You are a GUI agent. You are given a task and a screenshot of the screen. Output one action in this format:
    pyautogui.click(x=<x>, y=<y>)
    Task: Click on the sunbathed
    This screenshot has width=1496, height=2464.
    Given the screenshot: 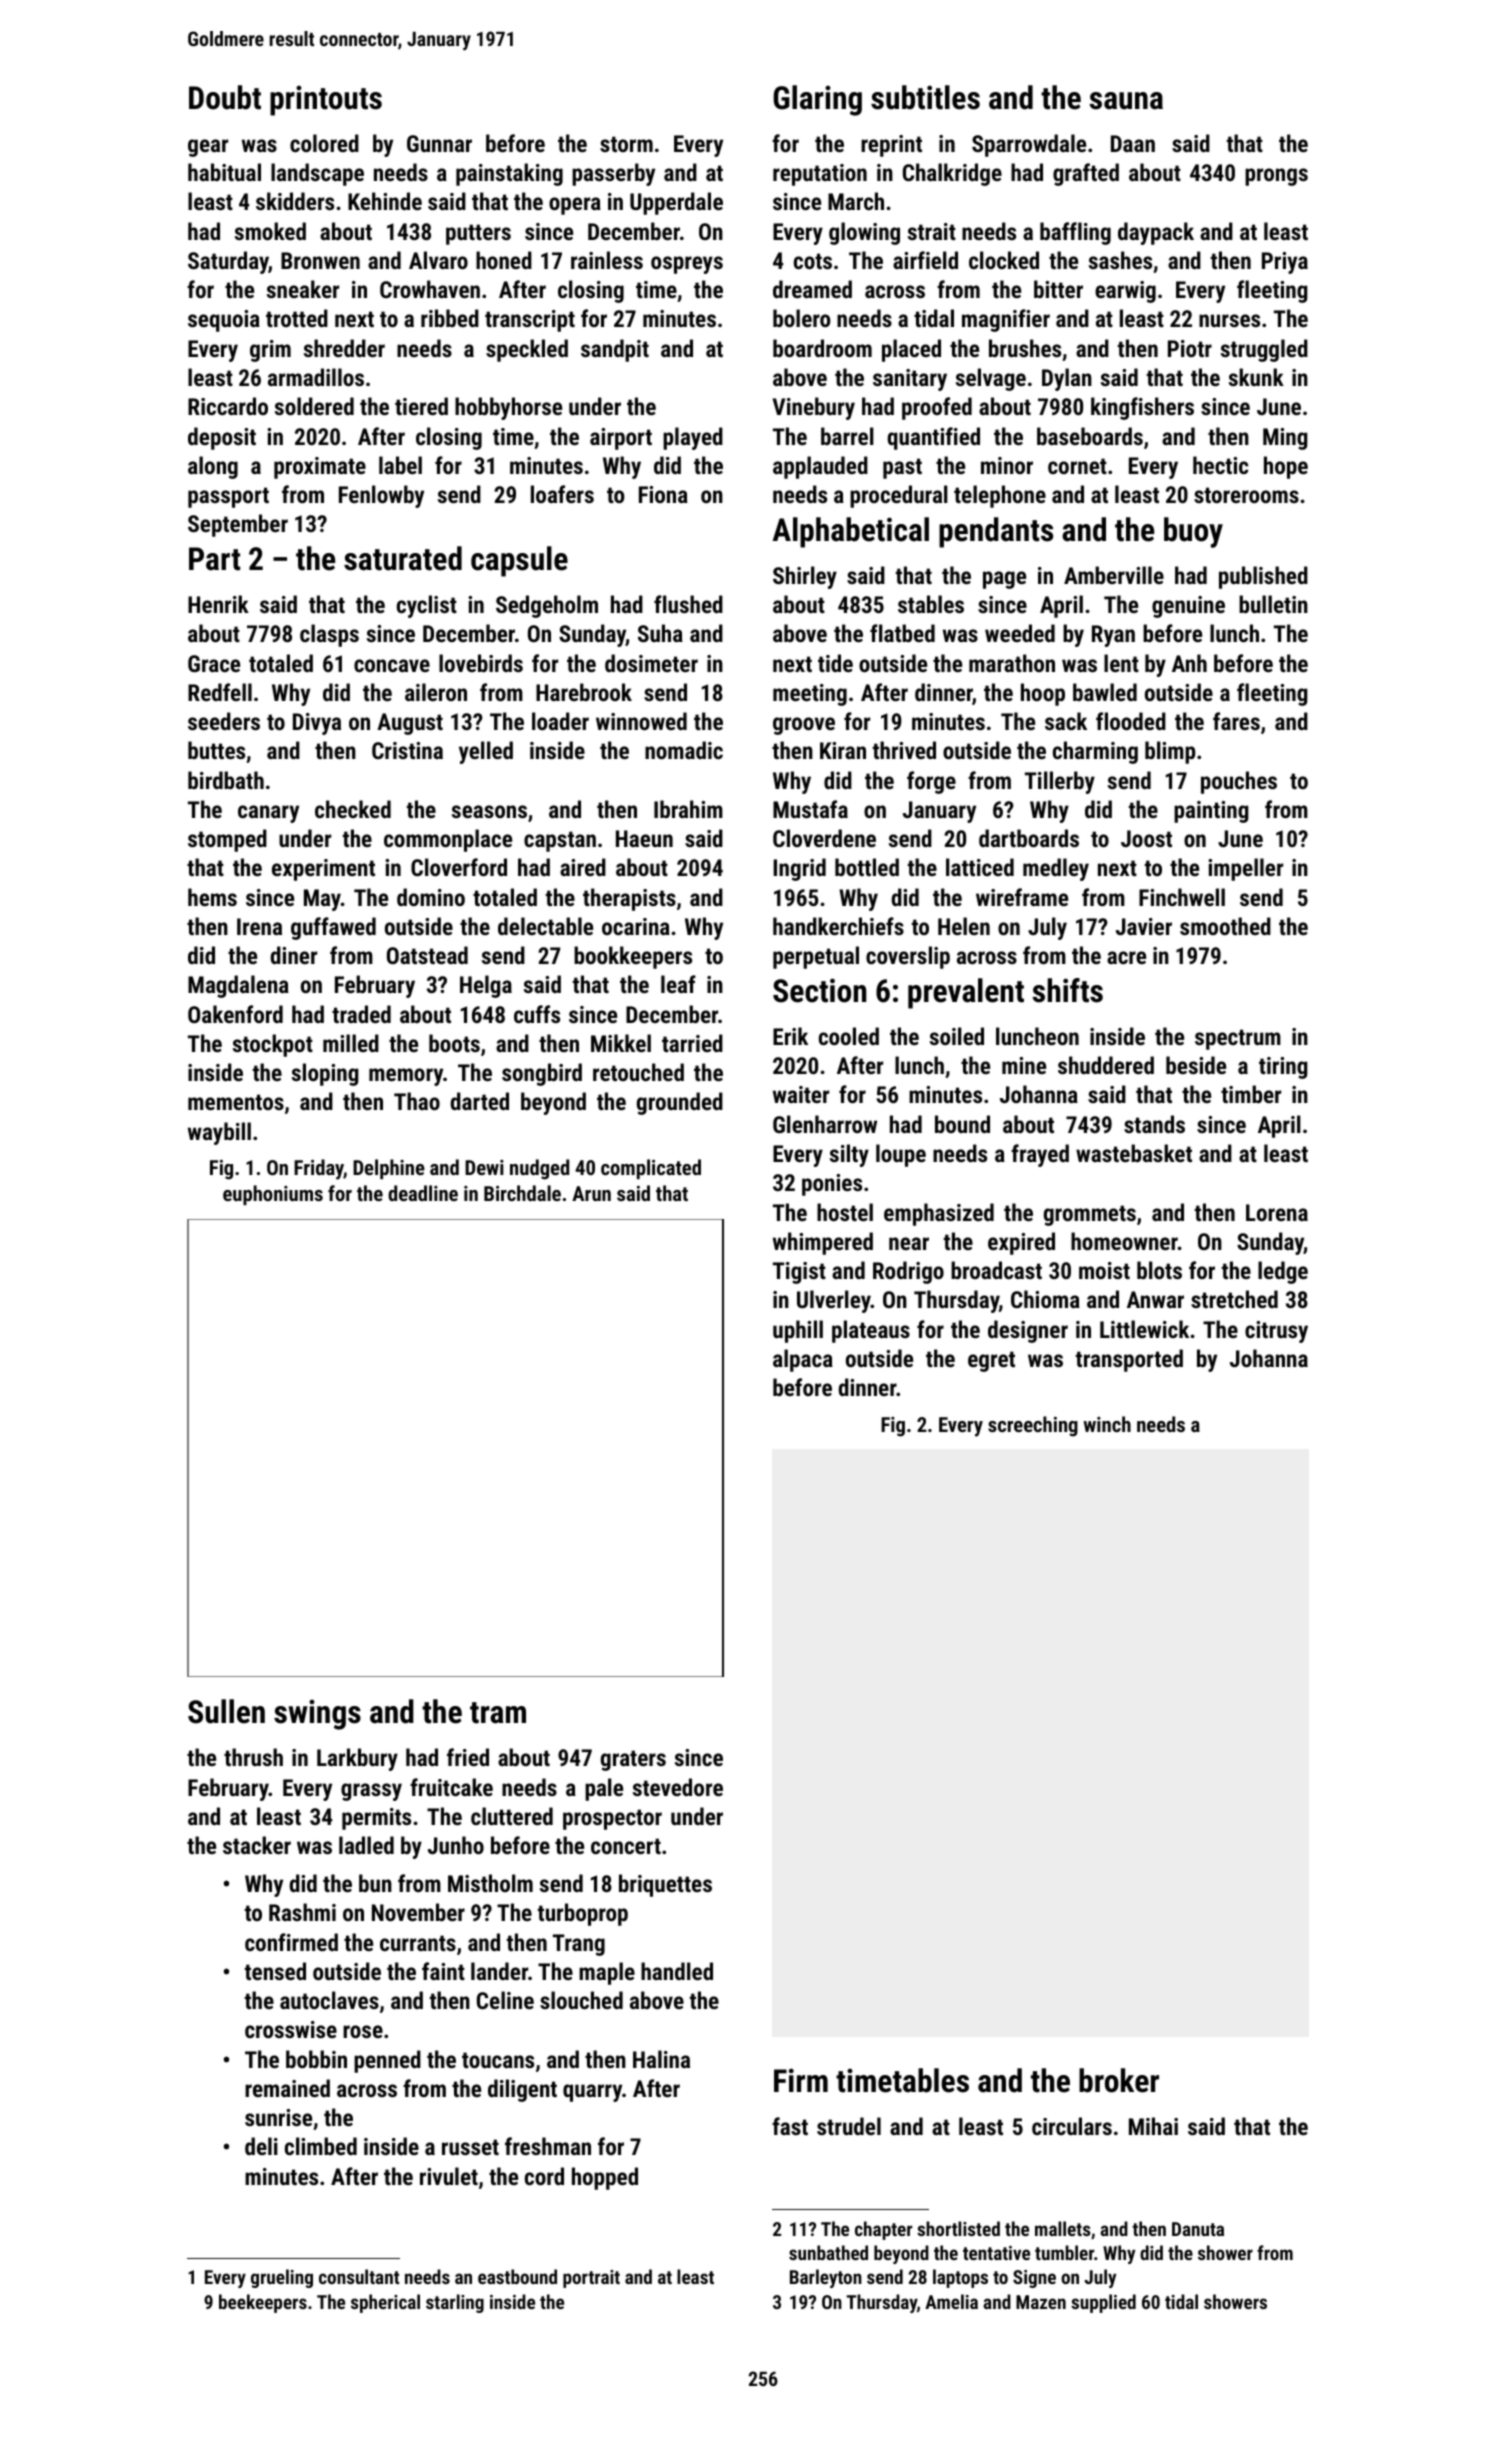 What is the action you would take?
    pyautogui.click(x=828, y=2252)
